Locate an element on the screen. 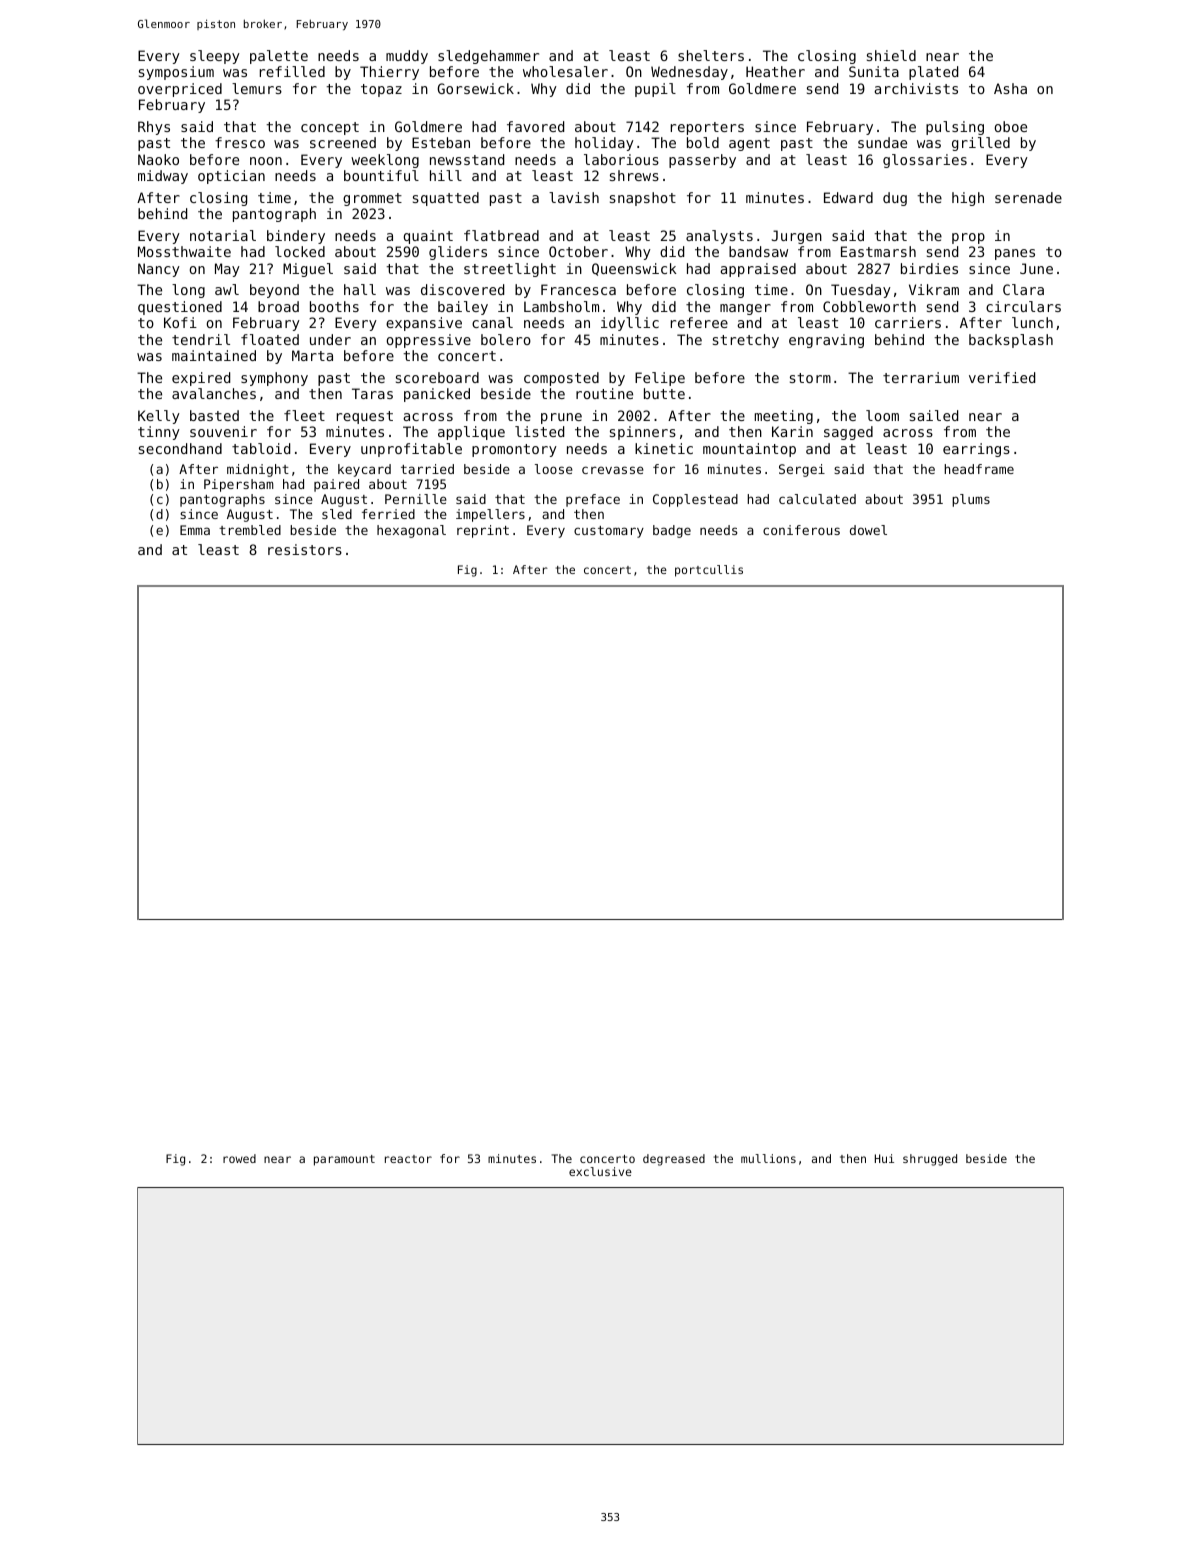 Image resolution: width=1201 pixels, height=1554 pixels. shelters is located at coordinates (711, 55).
